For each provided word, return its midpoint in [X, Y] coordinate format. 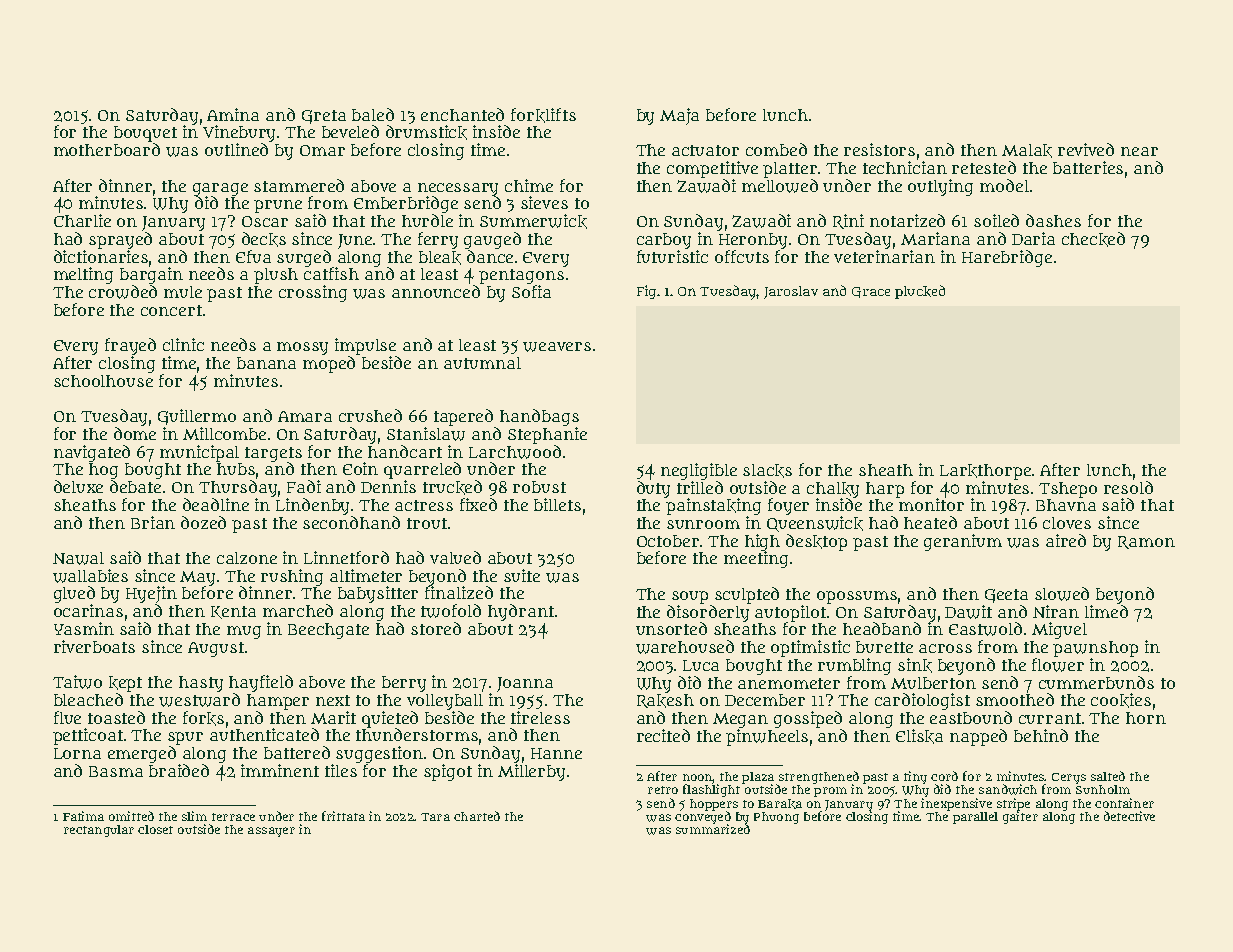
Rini [848, 221]
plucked [920, 292]
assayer [271, 832]
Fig [646, 292]
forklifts [543, 115]
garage [220, 189]
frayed [130, 346]
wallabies [90, 576]
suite [522, 575]
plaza [758, 778]
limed [1106, 611]
